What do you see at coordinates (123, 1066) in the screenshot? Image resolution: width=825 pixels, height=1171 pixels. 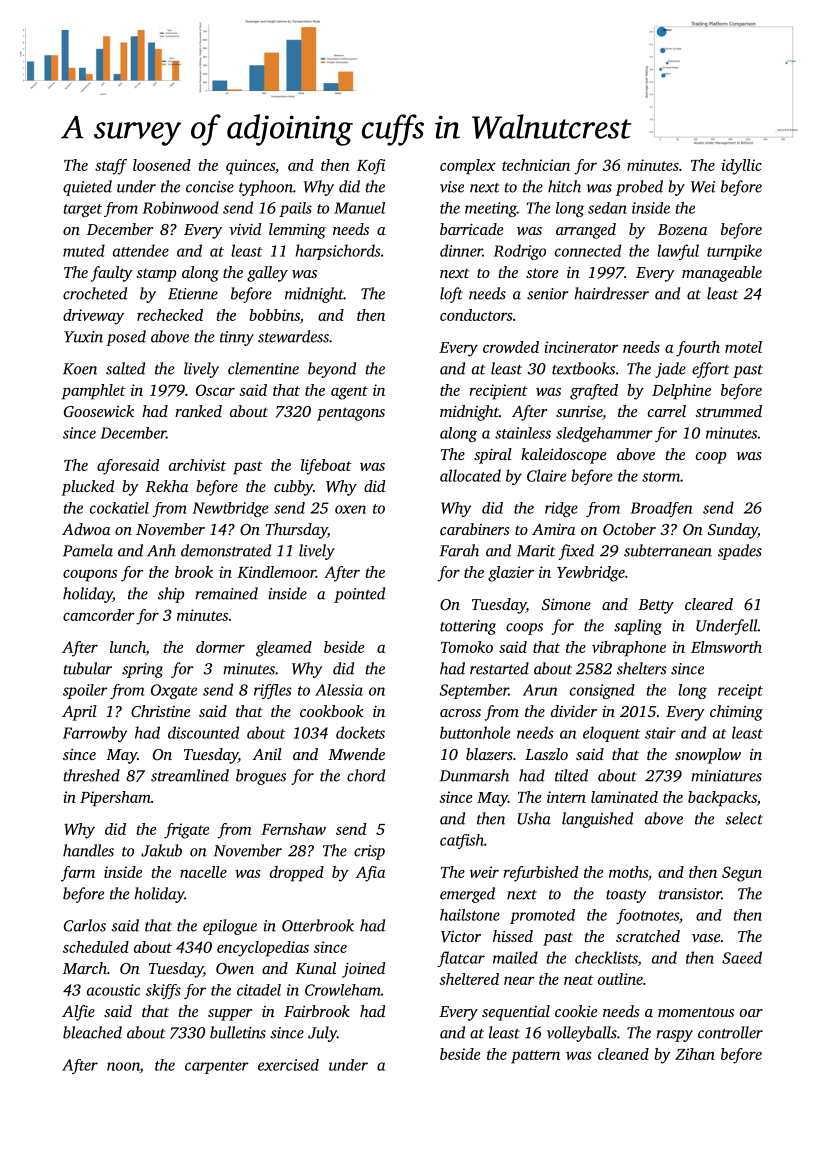 I see `noon` at bounding box center [123, 1066].
